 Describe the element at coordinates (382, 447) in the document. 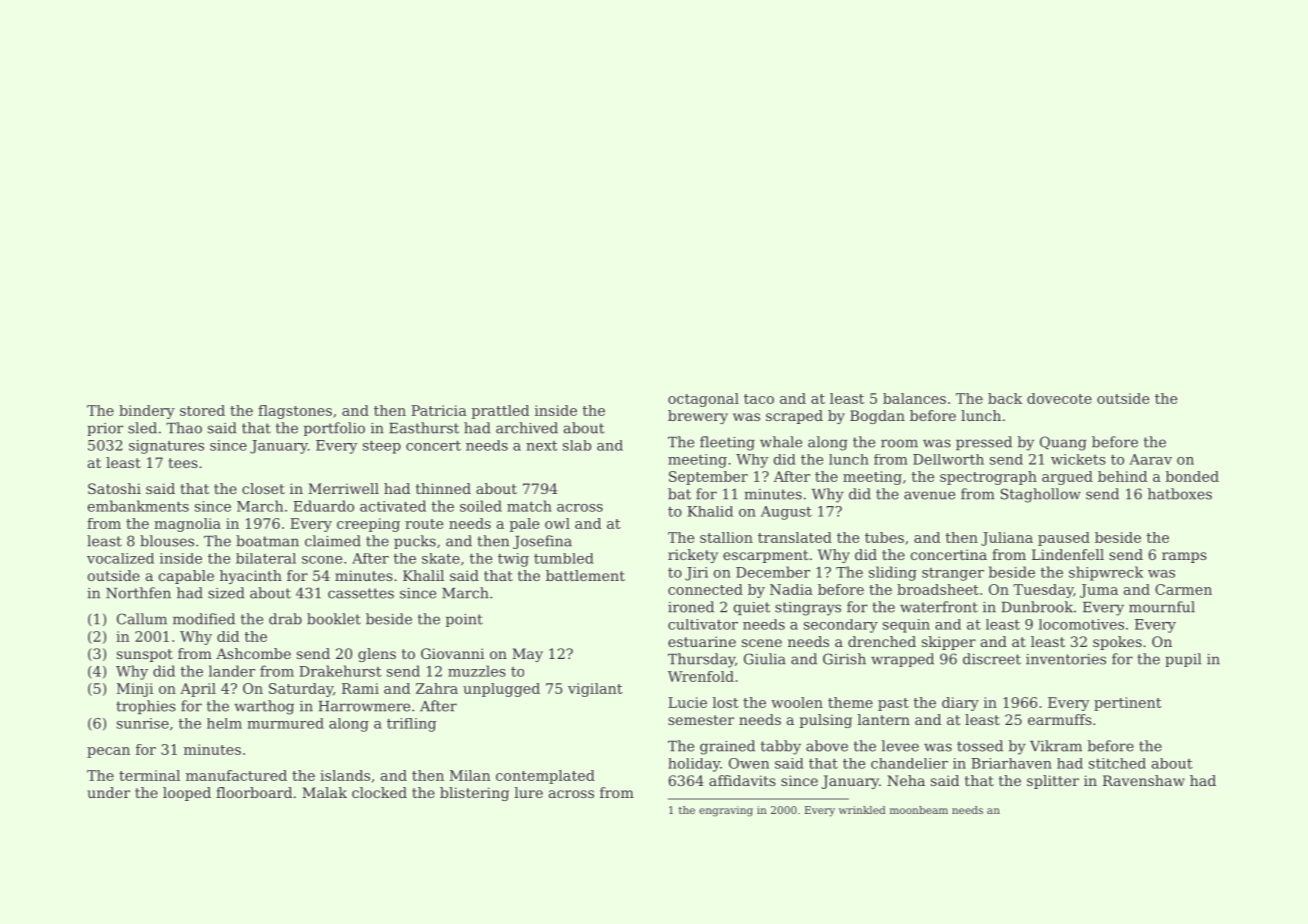

I see `steep` at that location.
